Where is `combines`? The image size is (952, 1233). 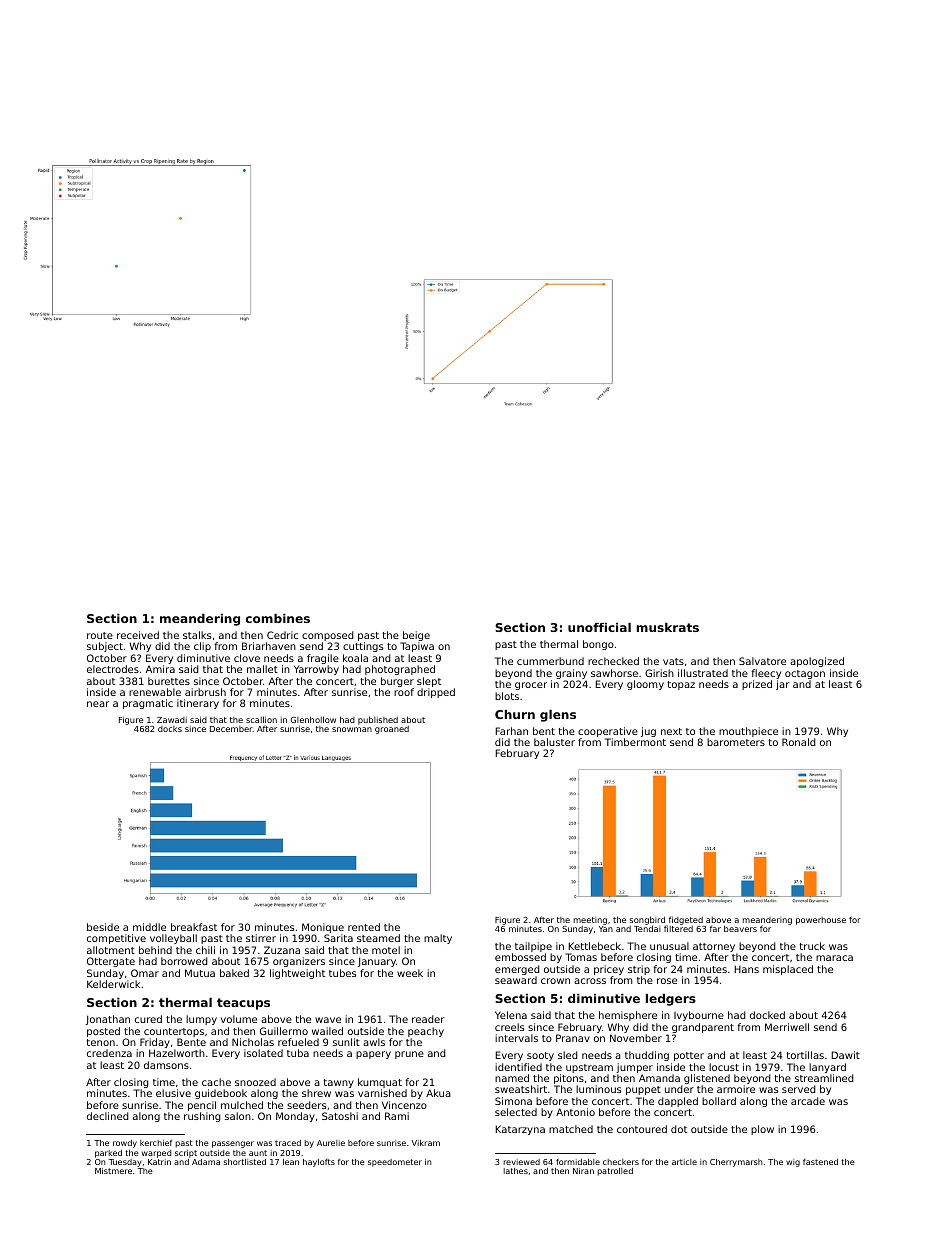 combines is located at coordinates (278, 618).
